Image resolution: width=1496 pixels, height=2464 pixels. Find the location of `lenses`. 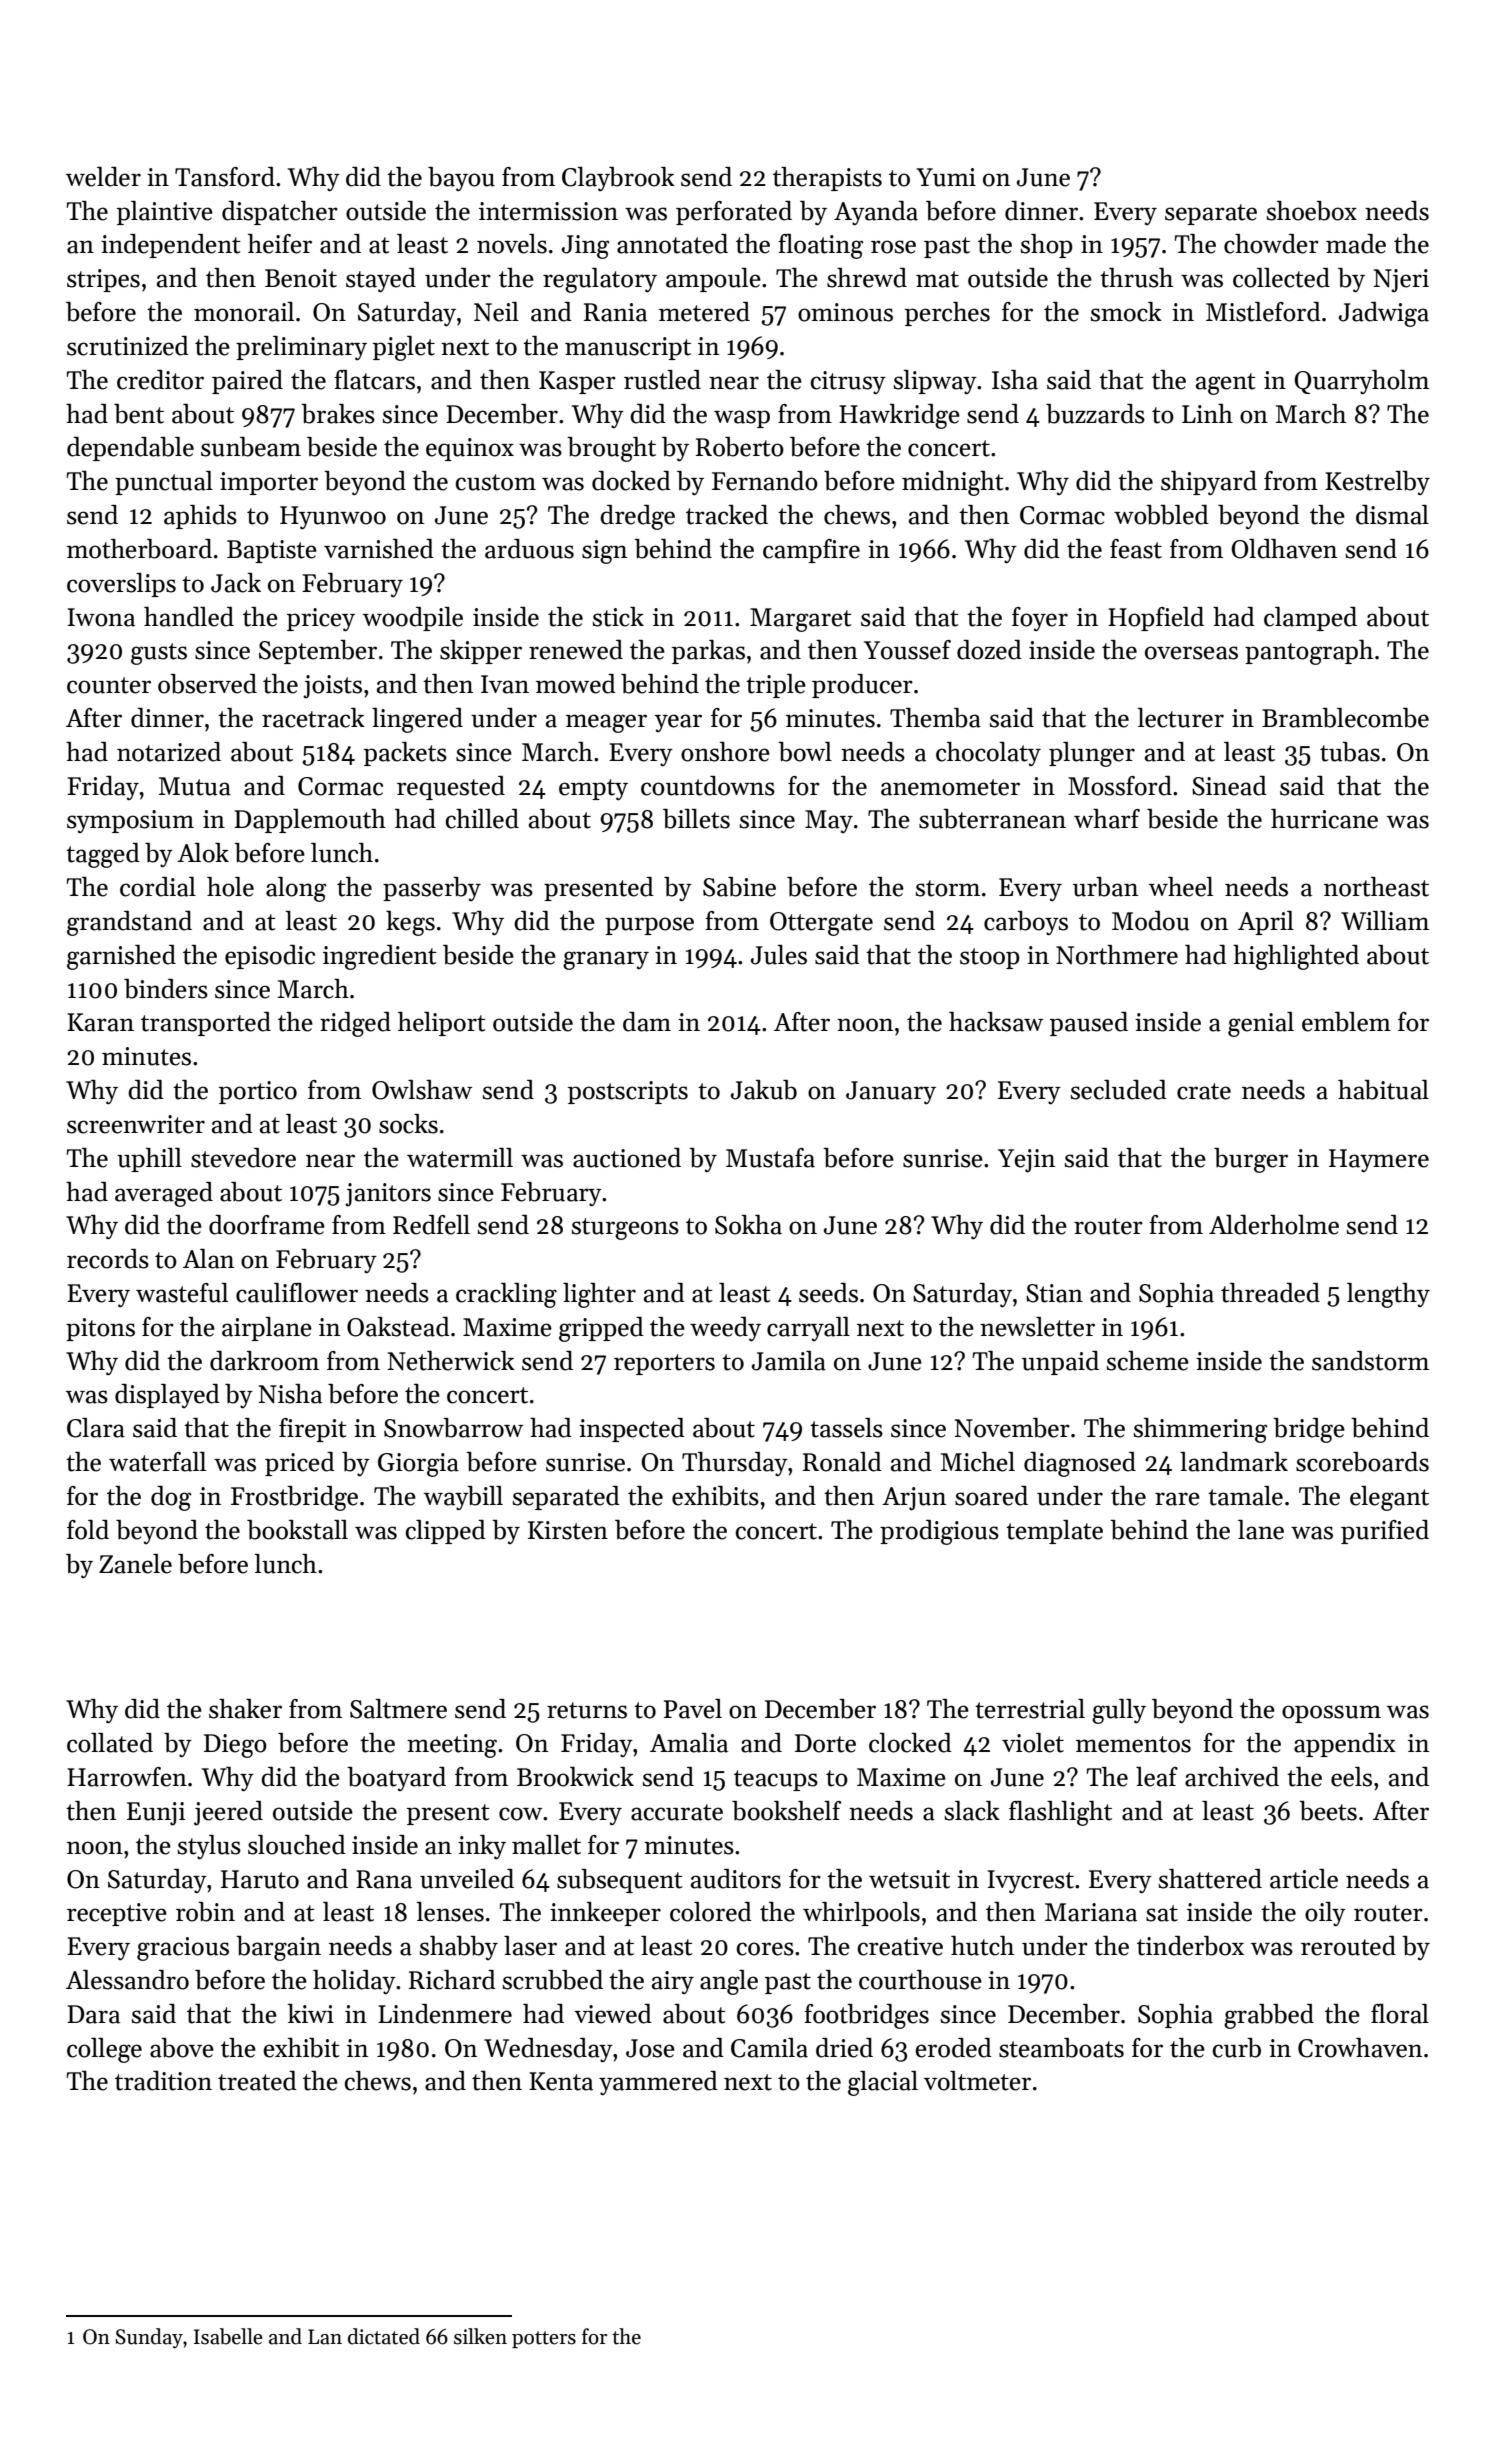

lenses is located at coordinates (450, 1912).
